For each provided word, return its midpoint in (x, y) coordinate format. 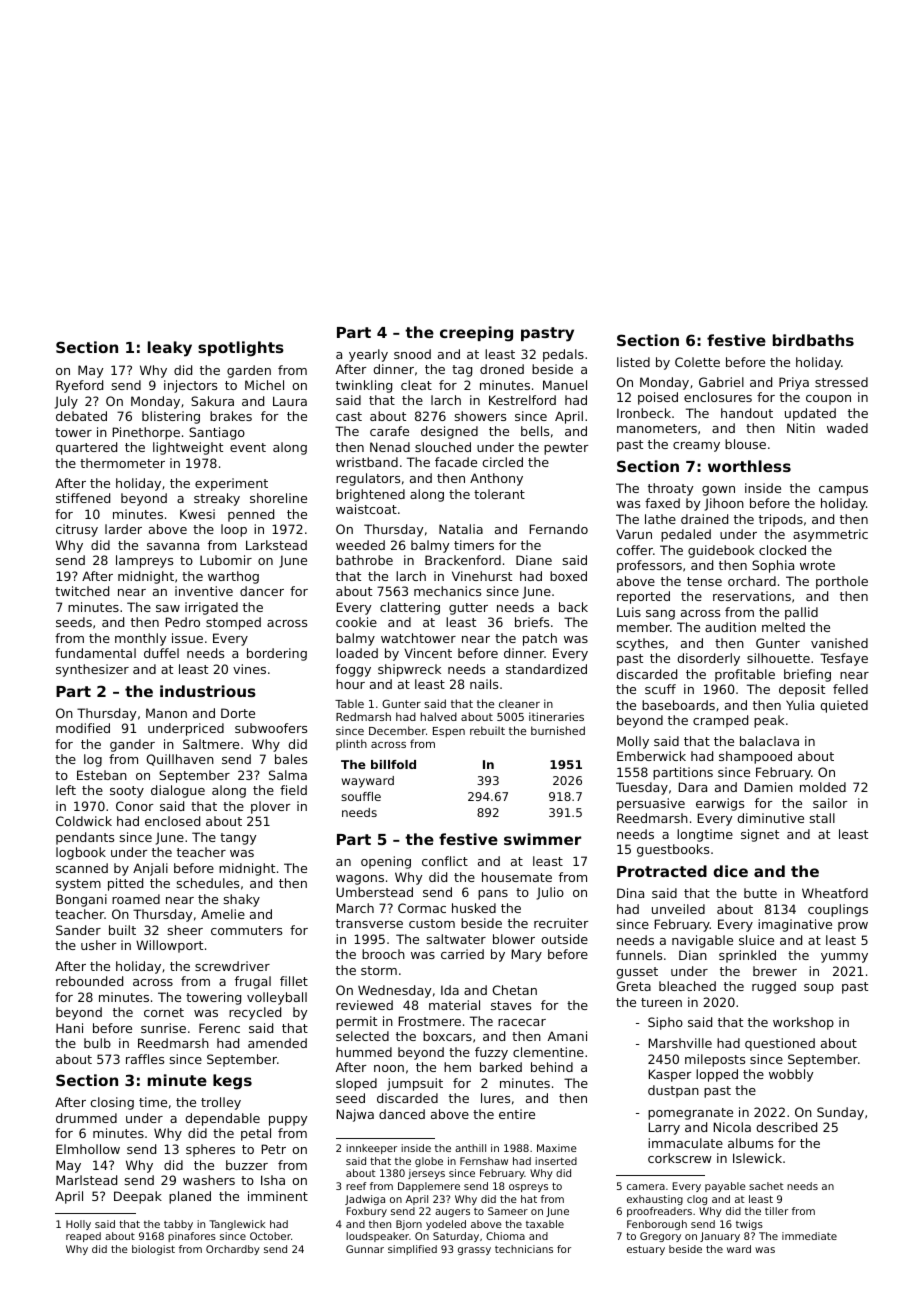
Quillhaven (180, 760)
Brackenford (463, 560)
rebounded (89, 981)
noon (389, 1068)
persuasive (651, 804)
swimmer (542, 839)
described (786, 1127)
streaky (217, 499)
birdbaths (813, 340)
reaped (83, 1237)
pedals (563, 355)
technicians (524, 1249)
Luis (629, 612)
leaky (170, 349)
